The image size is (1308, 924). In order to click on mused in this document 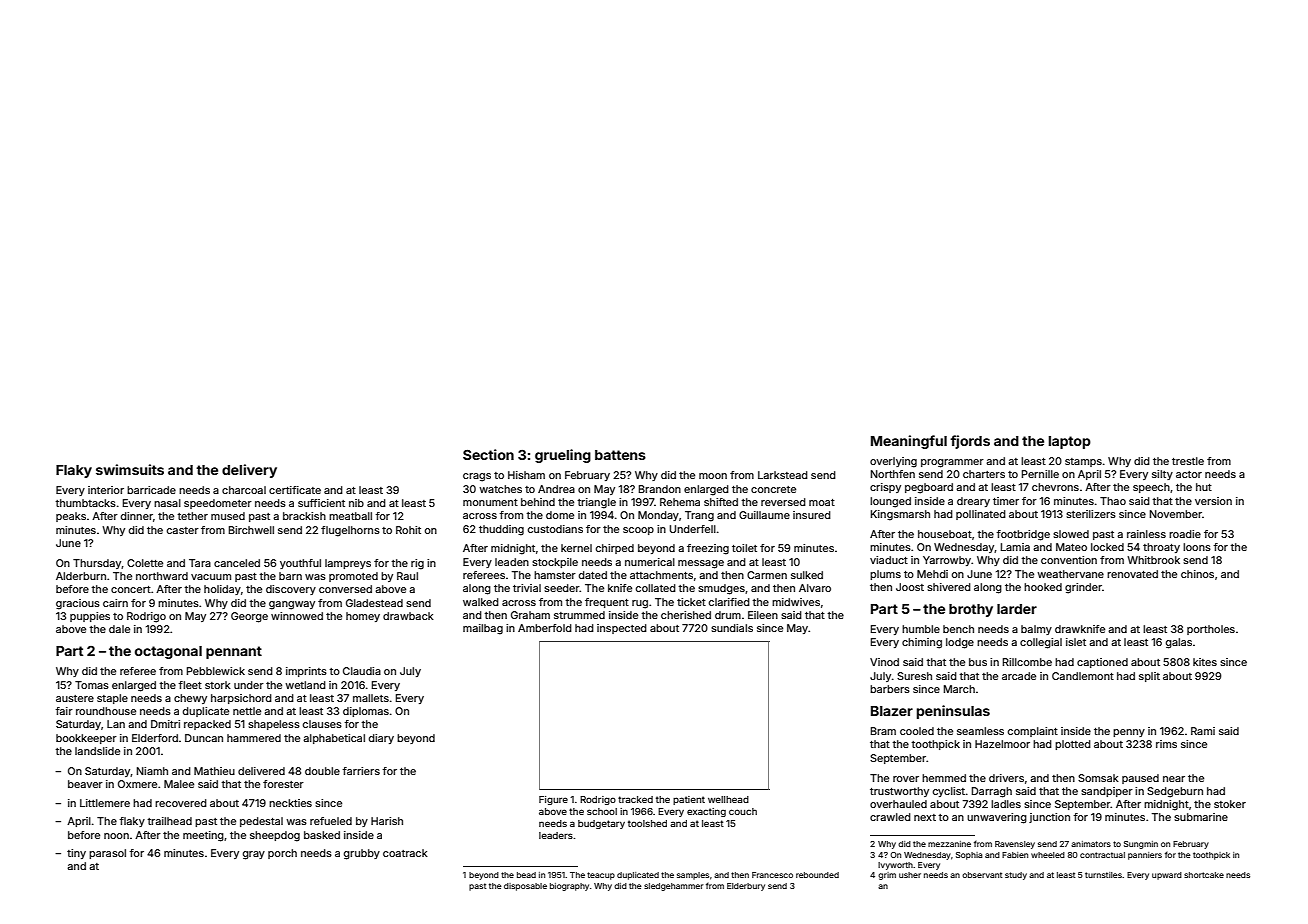, I will do `click(228, 516)`.
